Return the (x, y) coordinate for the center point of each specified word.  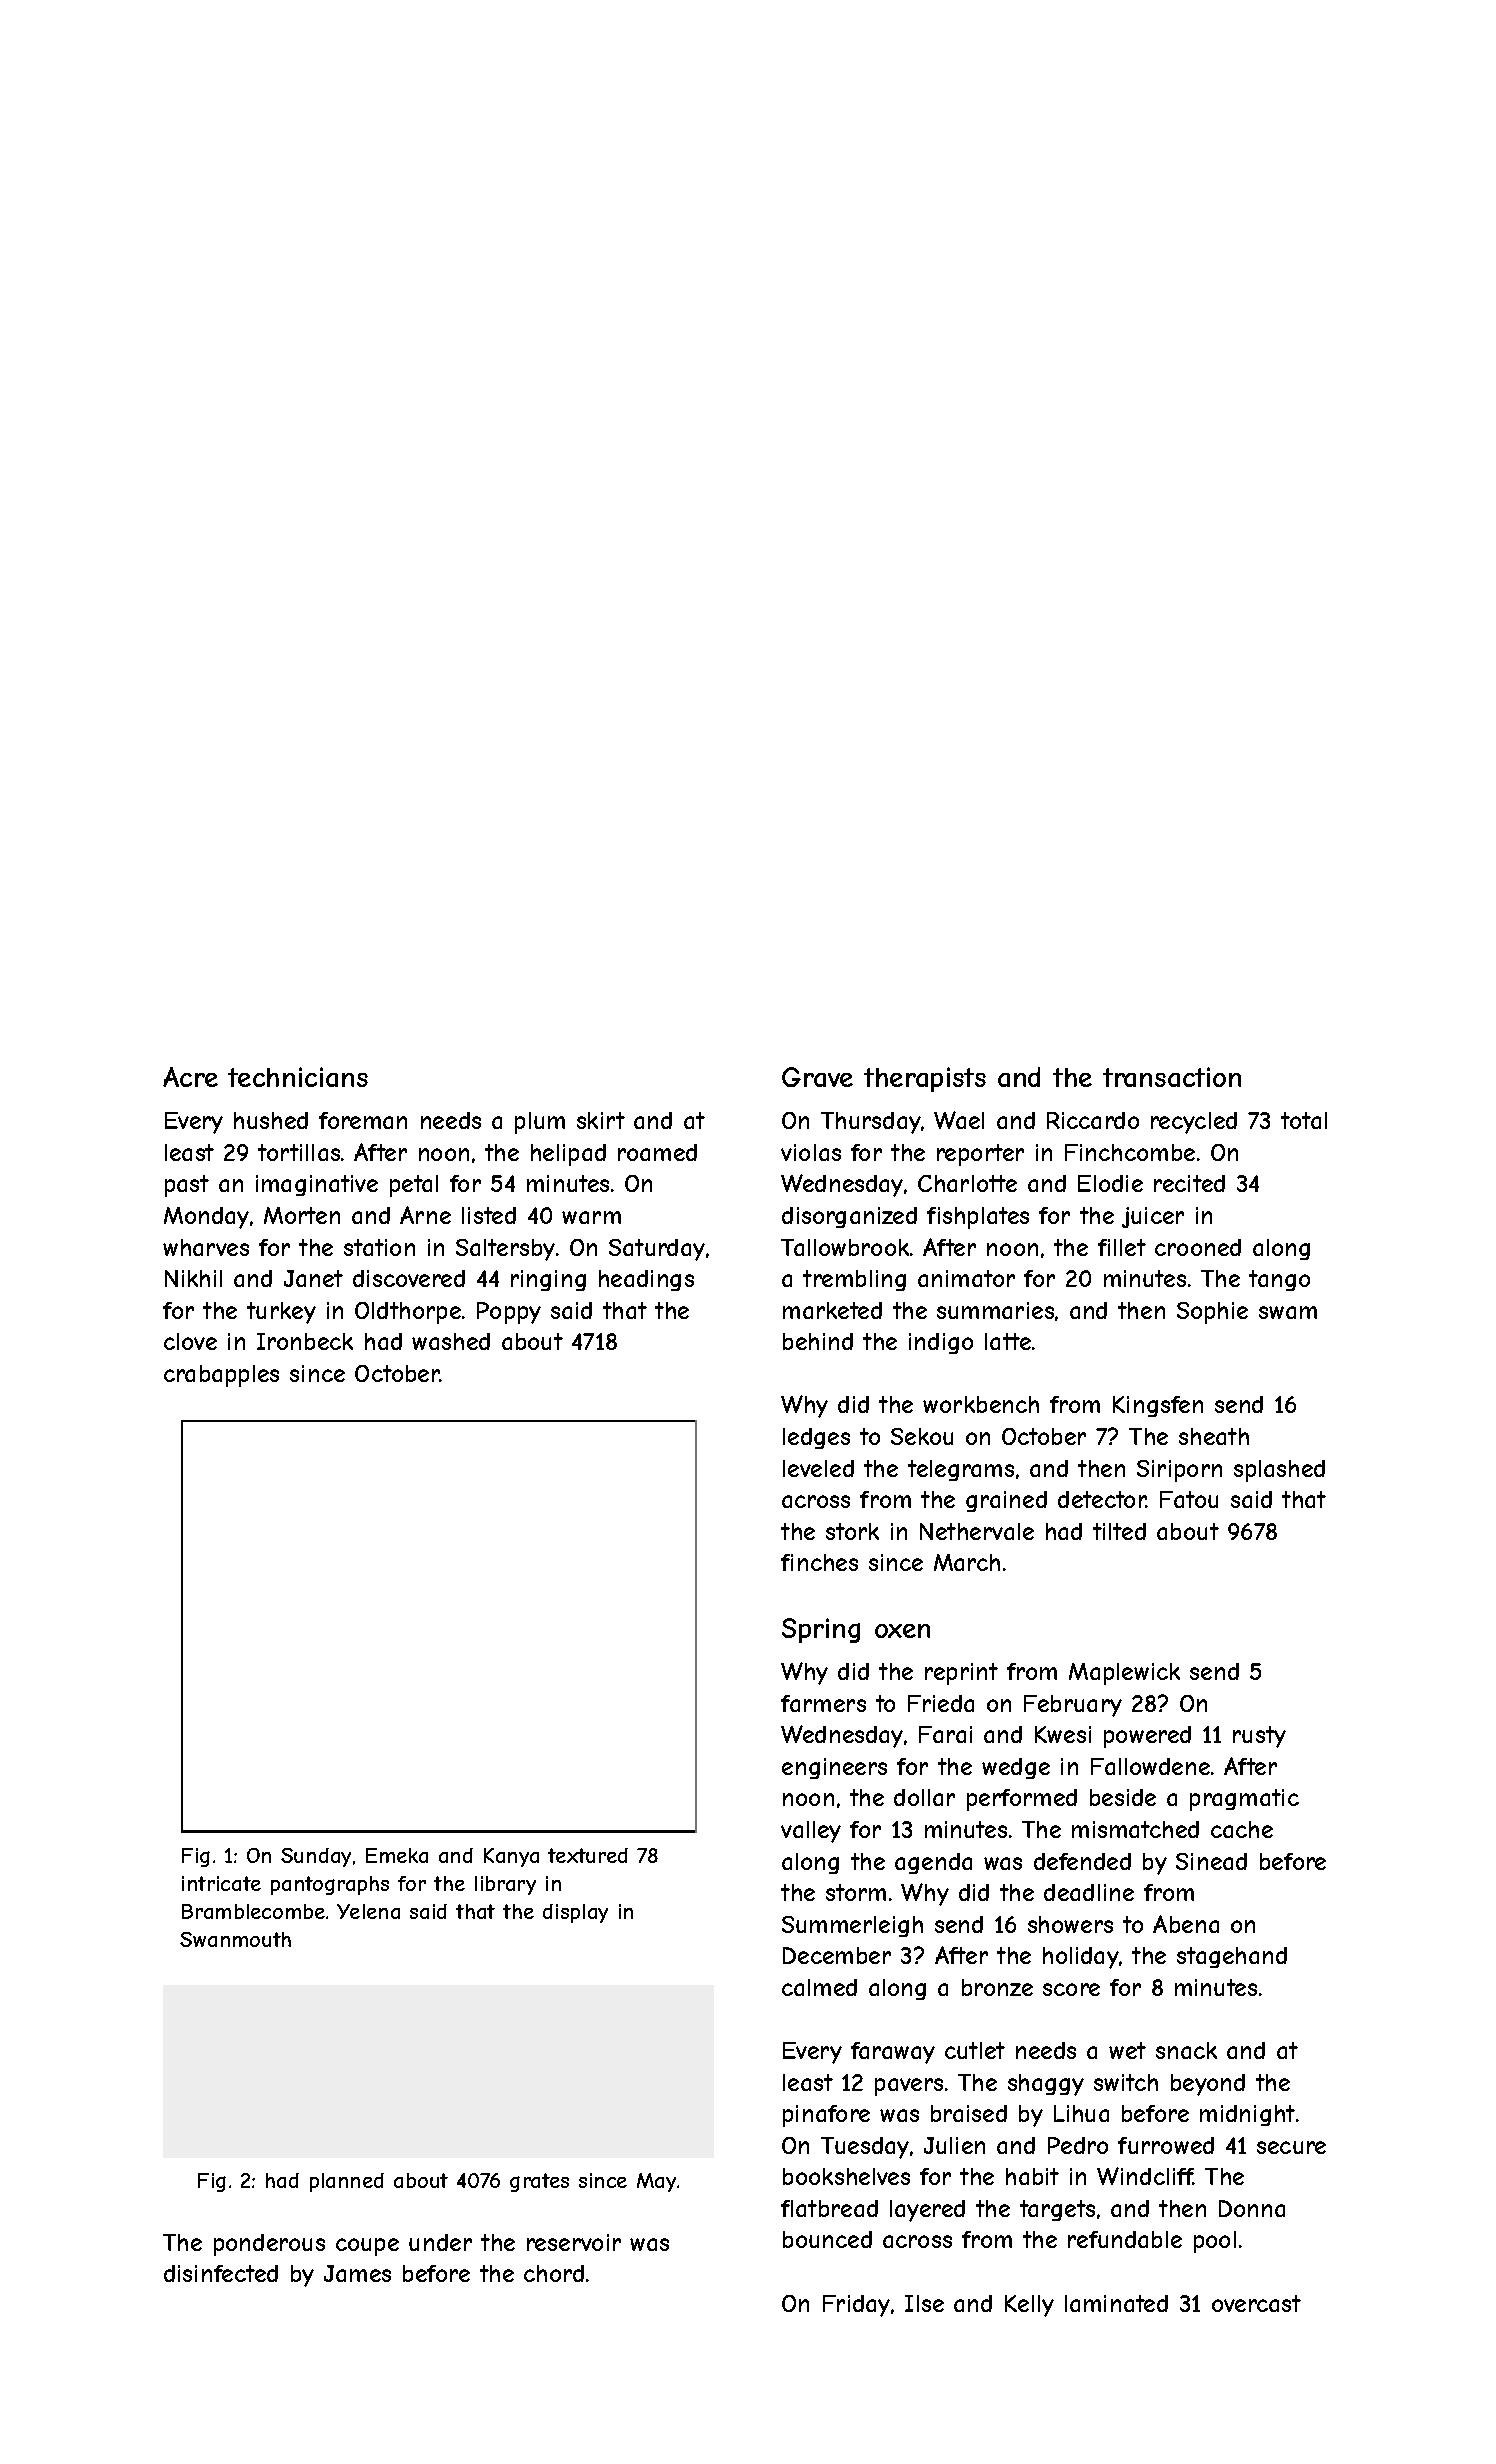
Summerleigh (852, 1926)
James (357, 2273)
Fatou (1189, 1499)
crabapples (221, 1376)
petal (414, 1186)
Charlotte (967, 1183)
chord (554, 2273)
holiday (1081, 1958)
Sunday (316, 1857)
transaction (1172, 1077)
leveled (818, 1468)
